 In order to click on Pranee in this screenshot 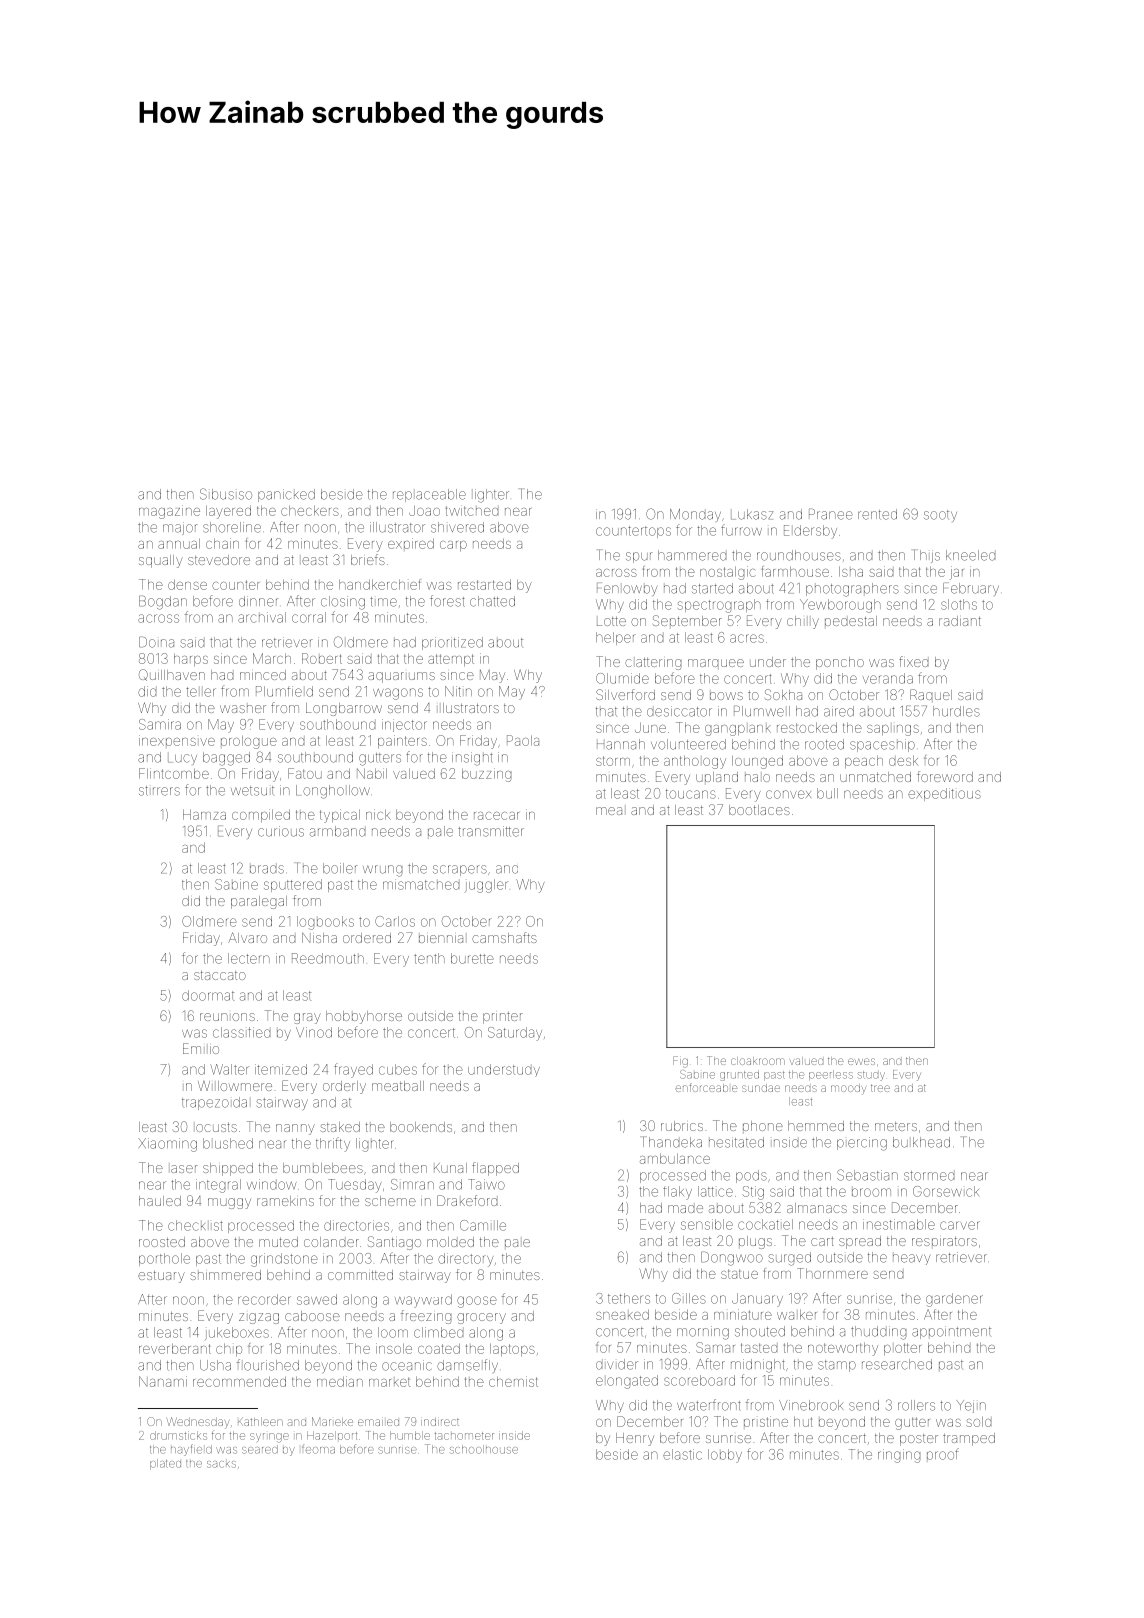, I will do `click(831, 514)`.
